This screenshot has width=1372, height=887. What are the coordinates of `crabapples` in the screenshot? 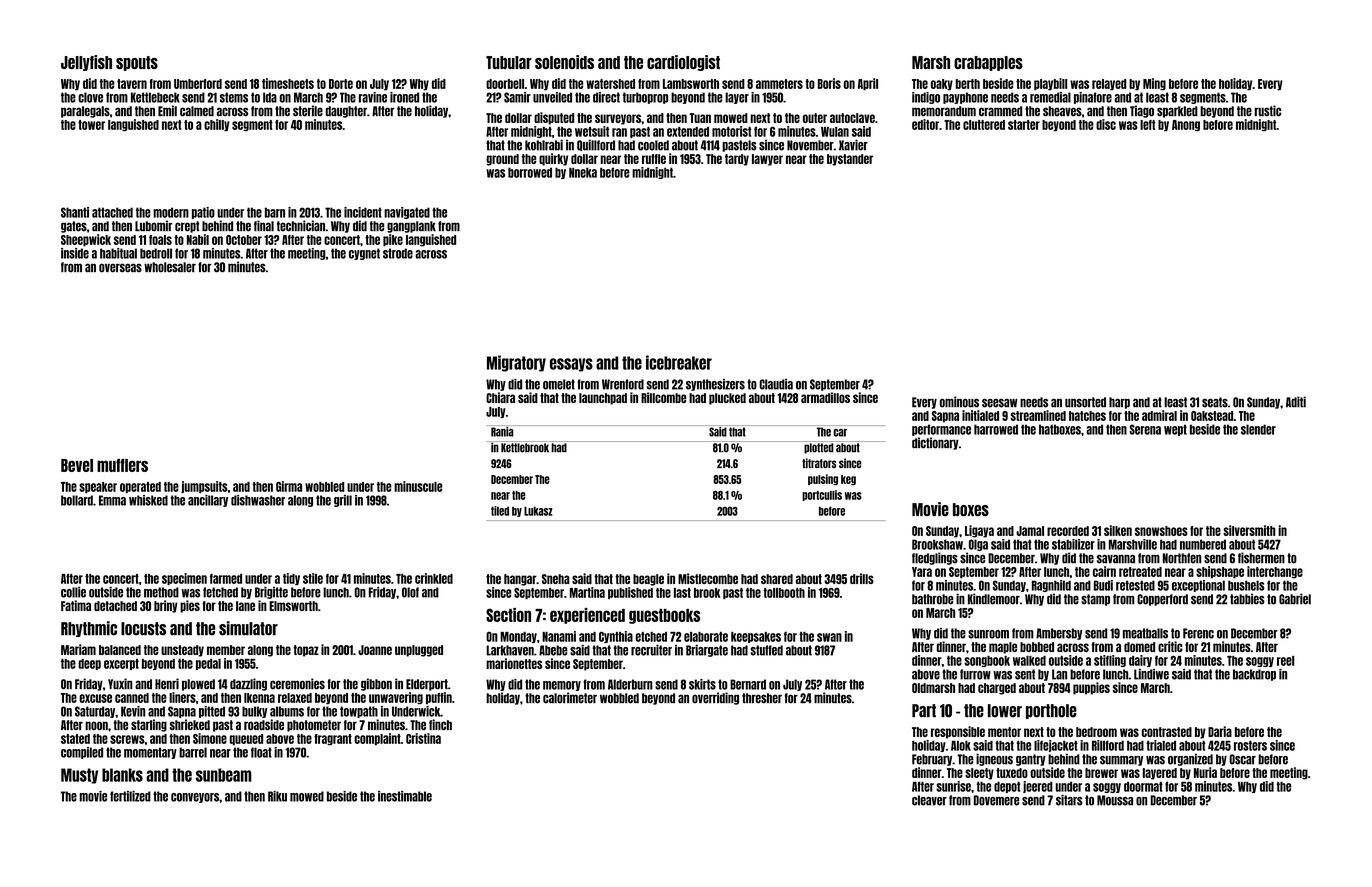 It's located at (988, 63).
